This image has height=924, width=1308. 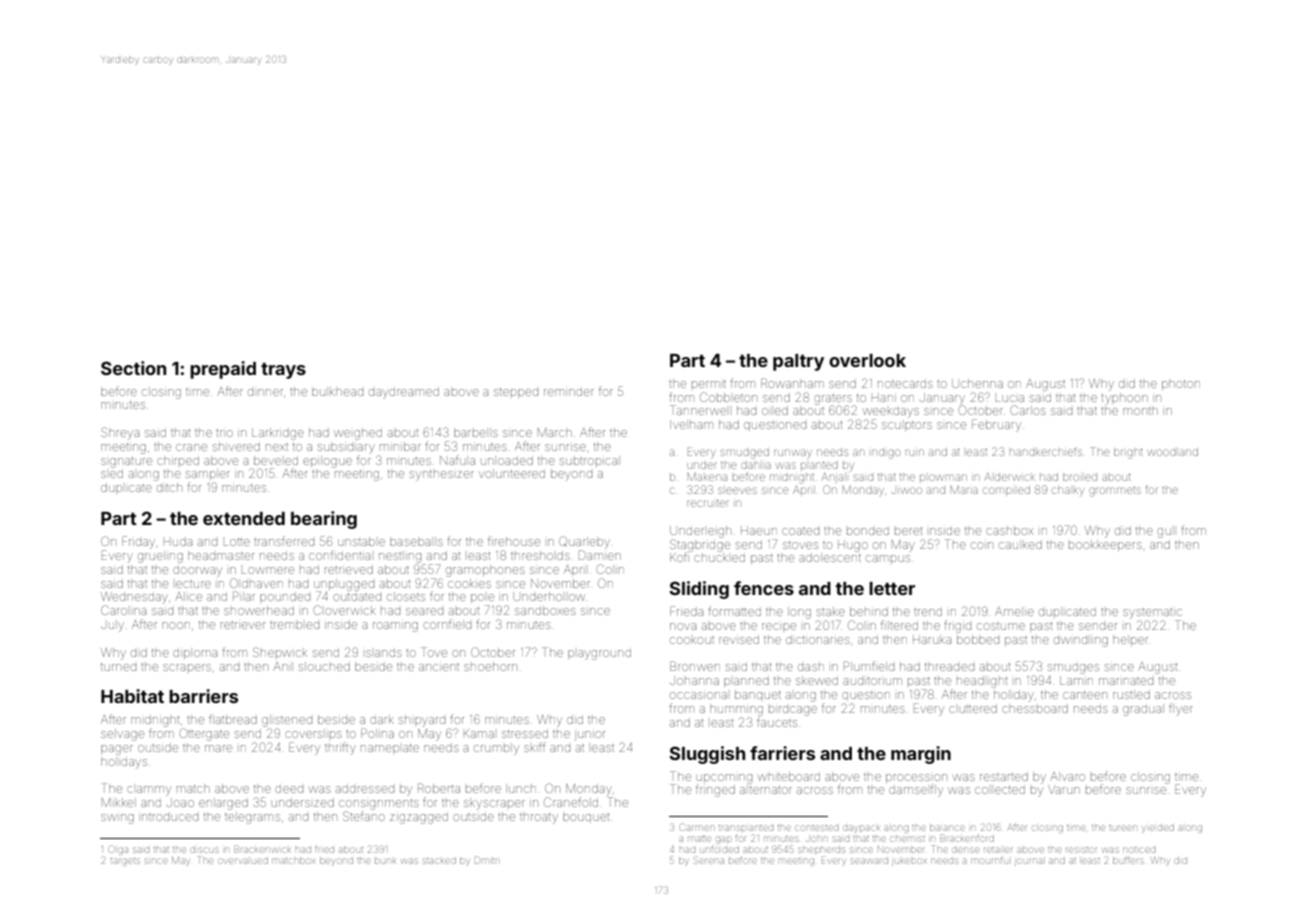 I want to click on firehouse, so click(x=514, y=541).
